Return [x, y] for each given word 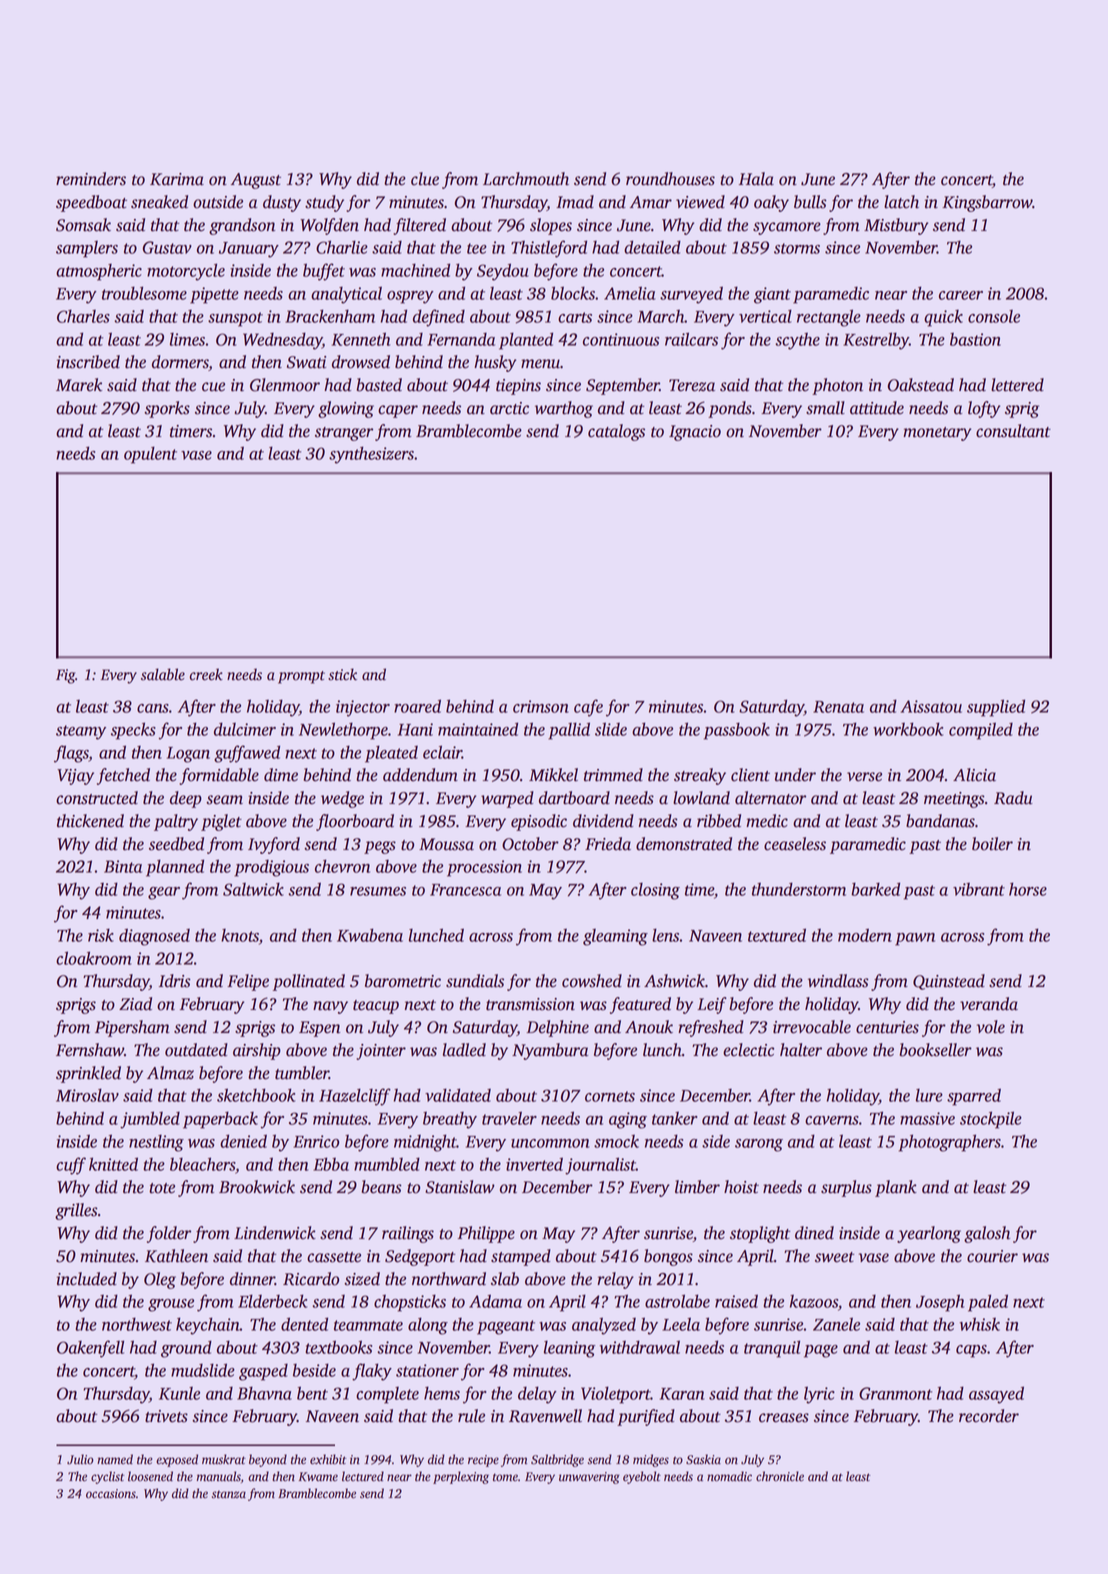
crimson [541, 706]
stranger [344, 434]
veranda [989, 1004]
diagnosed [154, 937]
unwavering [589, 1478]
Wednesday [282, 341]
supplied [996, 708]
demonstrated [684, 844]
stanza [229, 1495]
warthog [564, 409]
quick [943, 318]
